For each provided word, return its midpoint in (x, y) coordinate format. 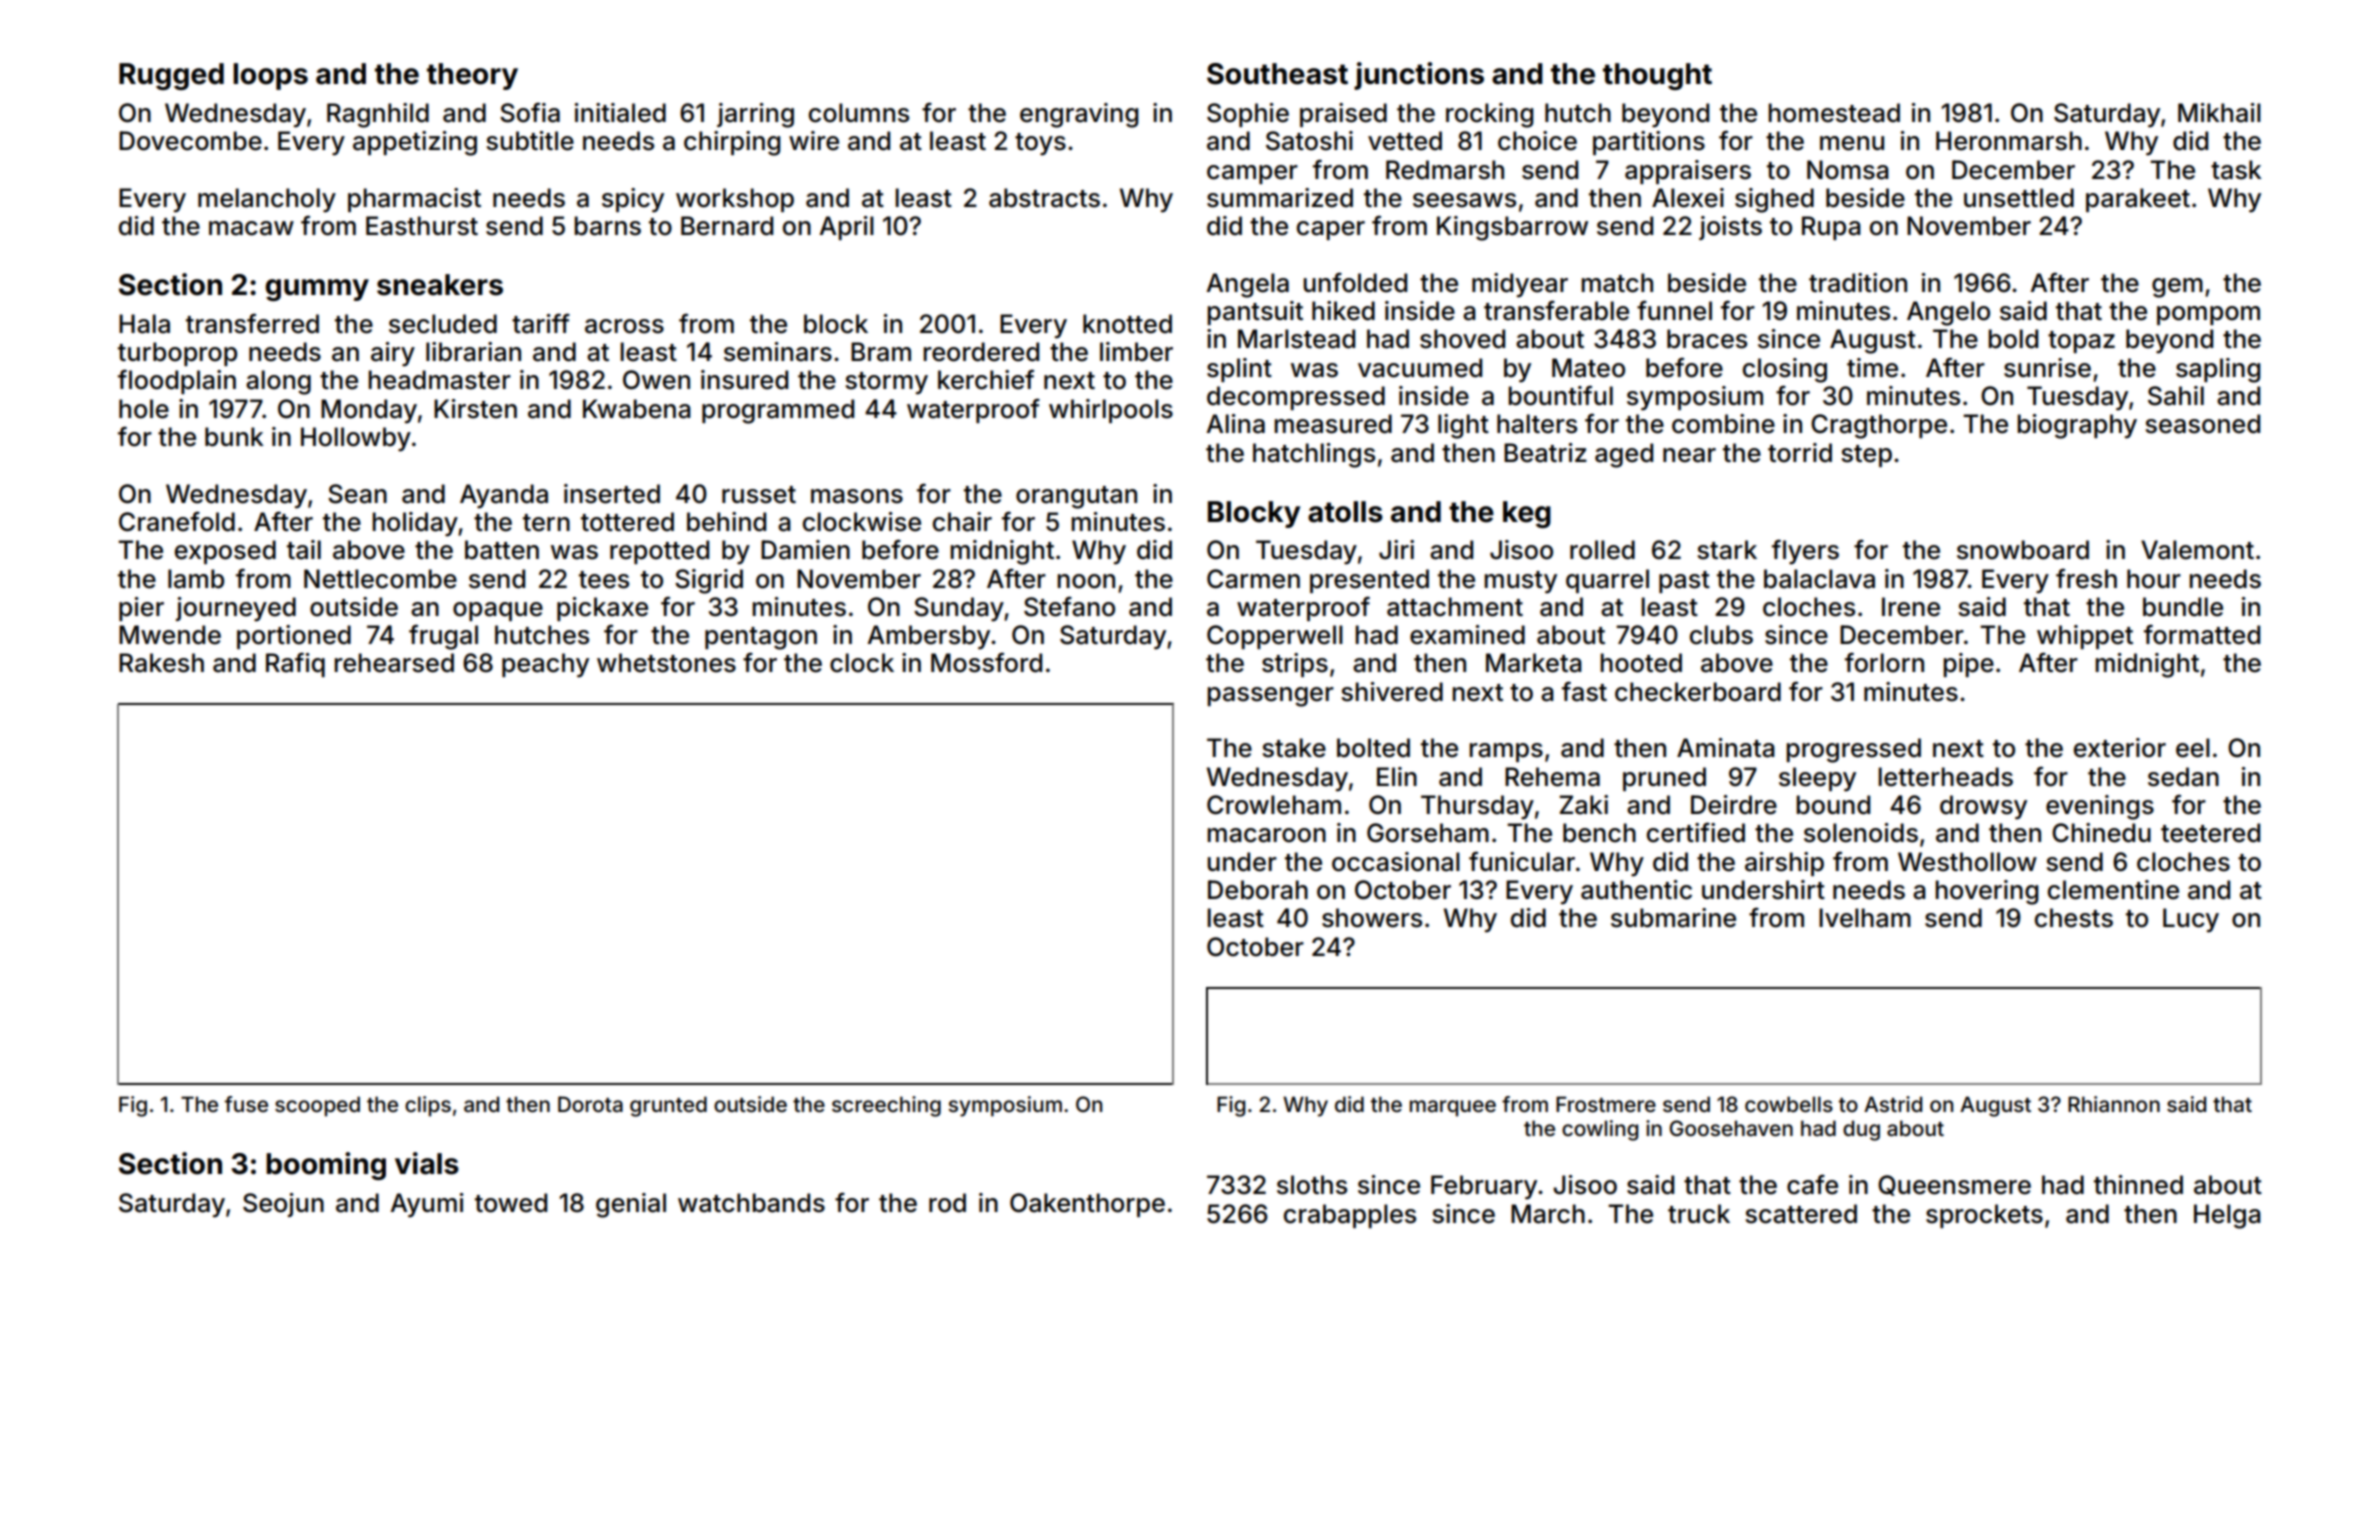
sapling (2218, 370)
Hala (144, 324)
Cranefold (177, 521)
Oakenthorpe (1087, 1205)
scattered (1801, 1214)
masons (857, 496)
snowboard (2023, 550)
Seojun (283, 1205)
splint (1239, 370)
